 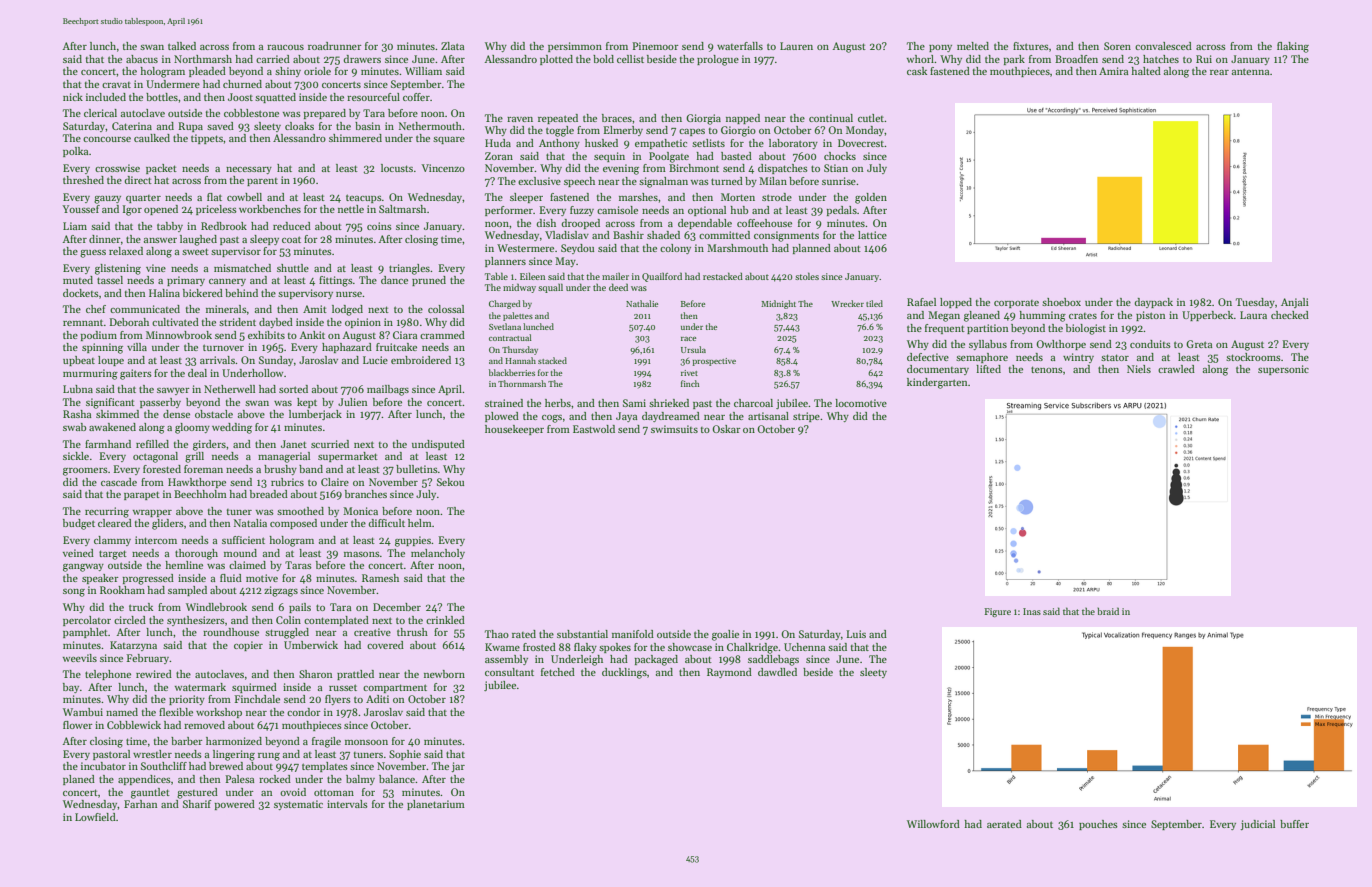 What do you see at coordinates (95, 817) in the image?
I see `Lowfield` at bounding box center [95, 817].
